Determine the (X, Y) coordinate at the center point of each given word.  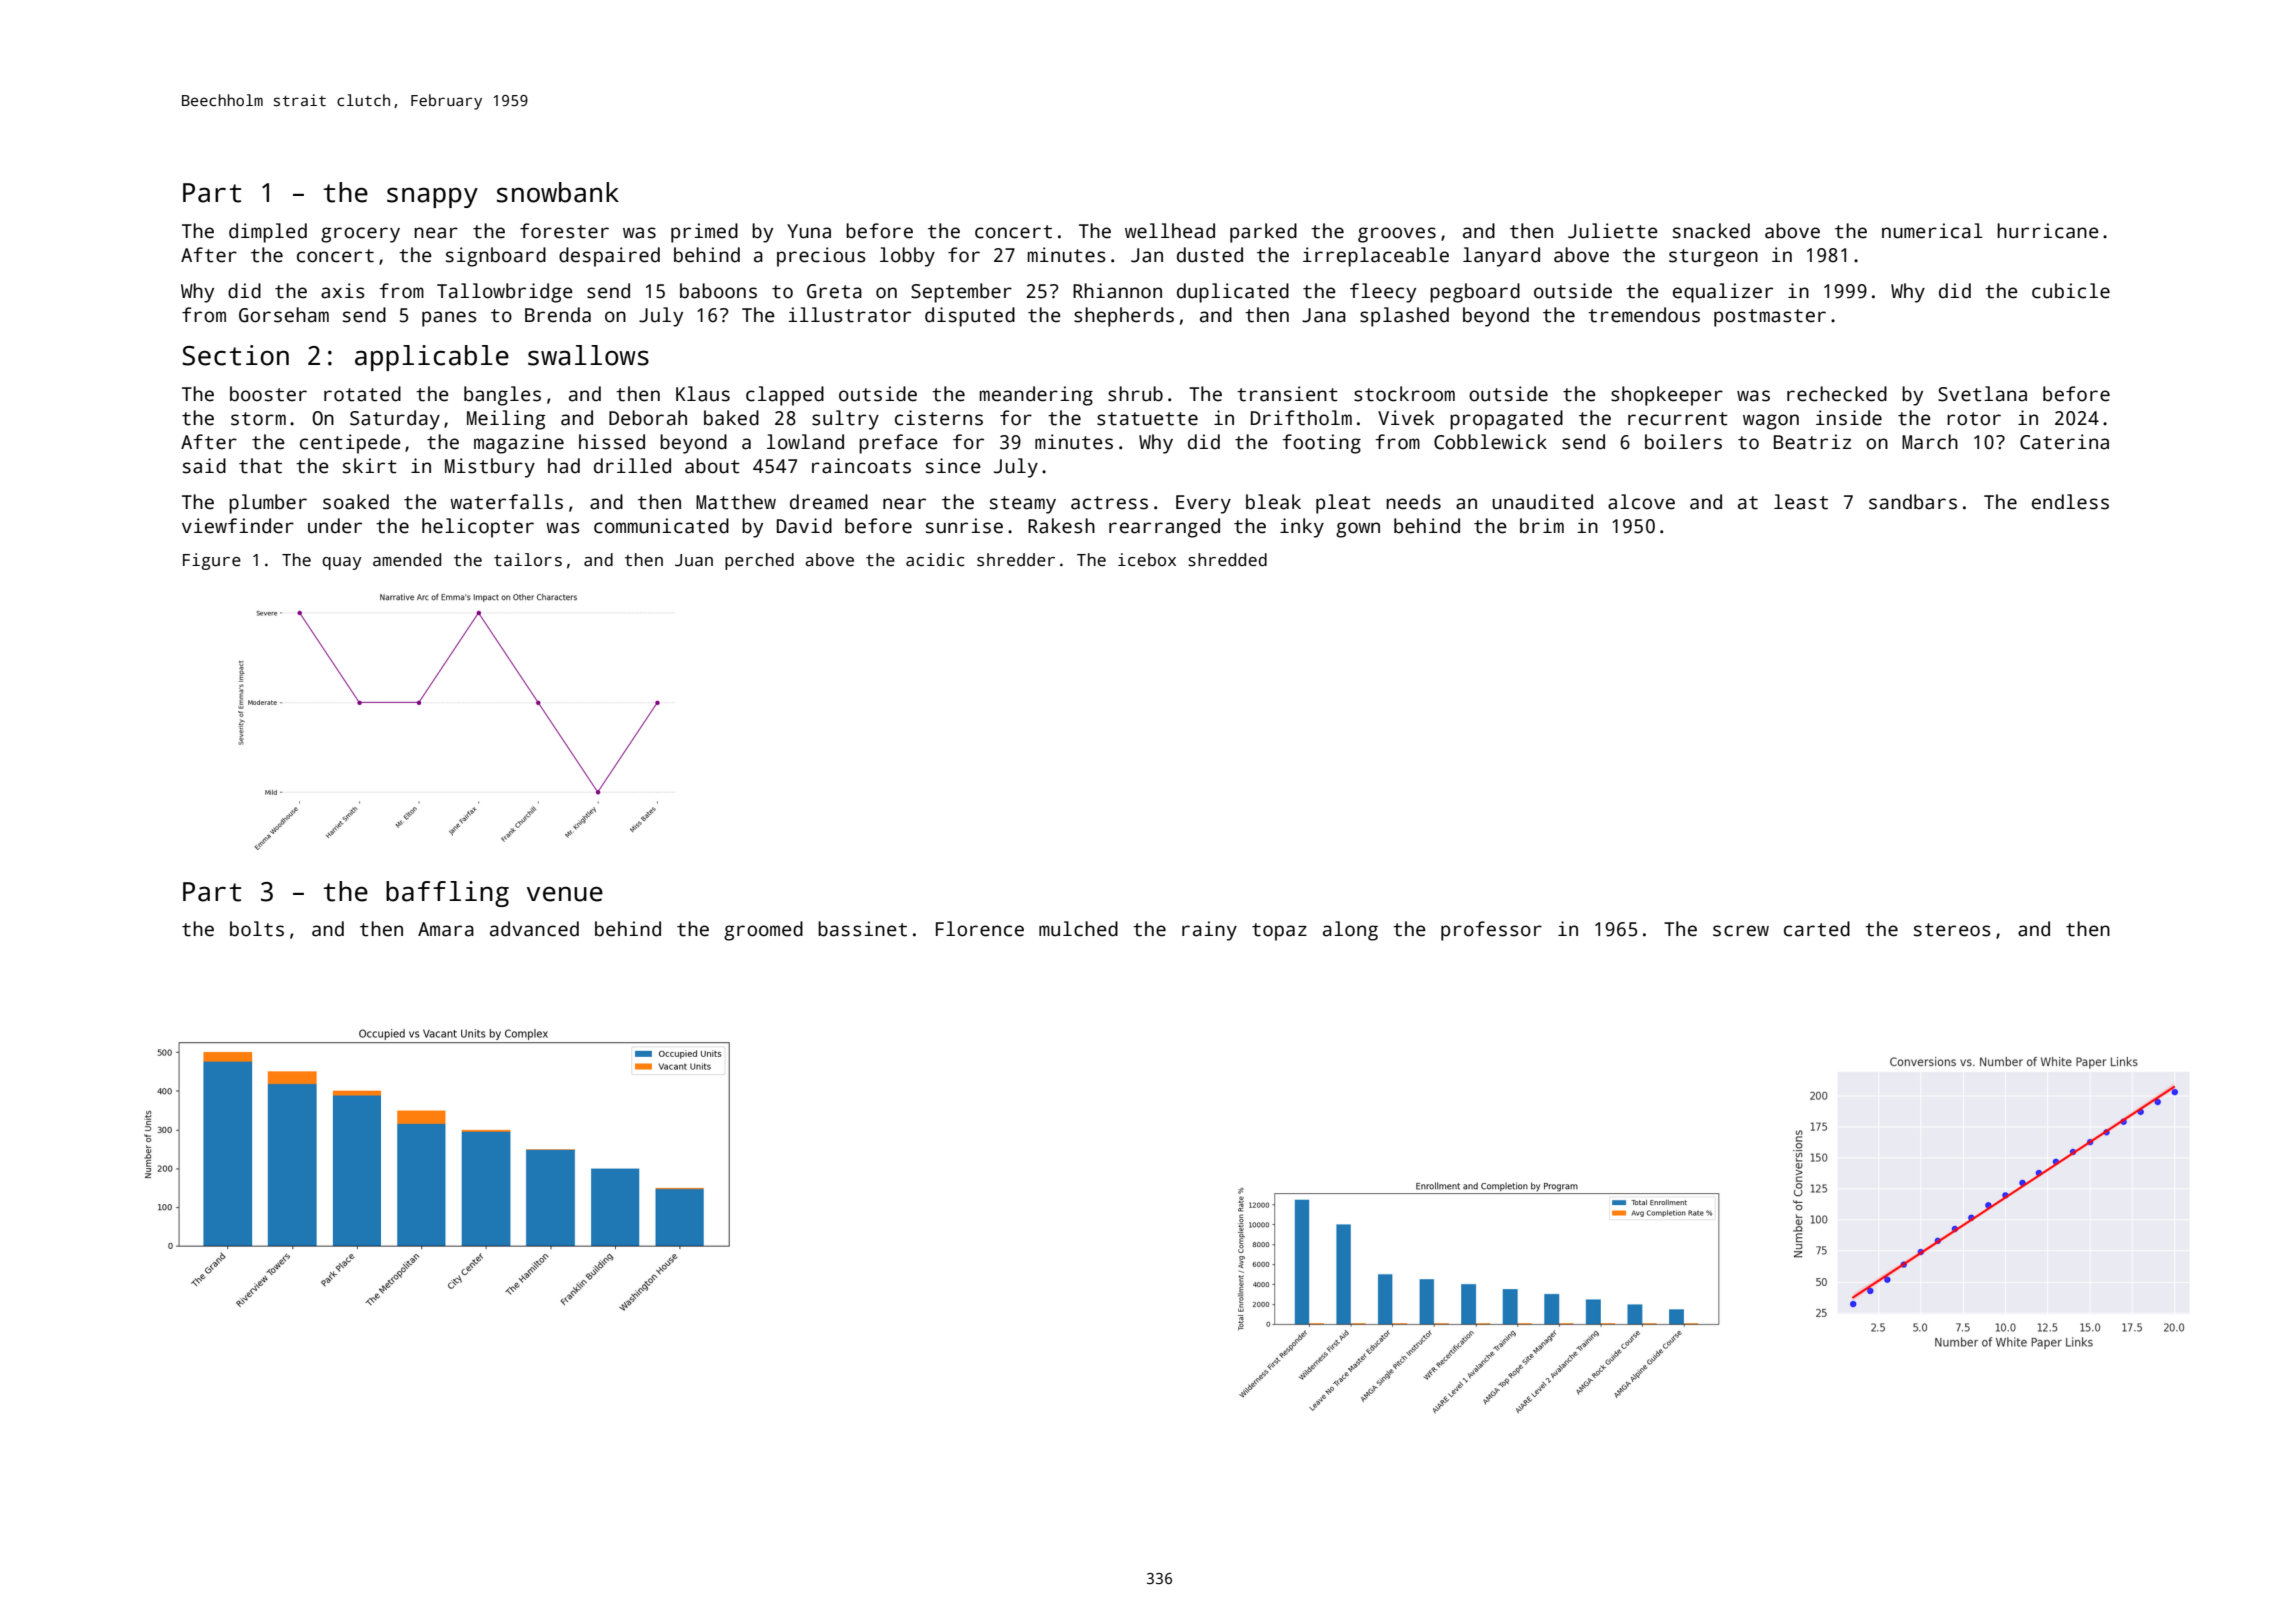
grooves (1397, 235)
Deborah (648, 418)
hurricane (2048, 231)
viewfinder (238, 526)
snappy (432, 197)
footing (1321, 444)
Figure (212, 561)
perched (759, 561)
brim (1542, 526)
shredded (1227, 560)
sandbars (1913, 502)
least (1801, 502)
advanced (534, 929)
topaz (1279, 932)
